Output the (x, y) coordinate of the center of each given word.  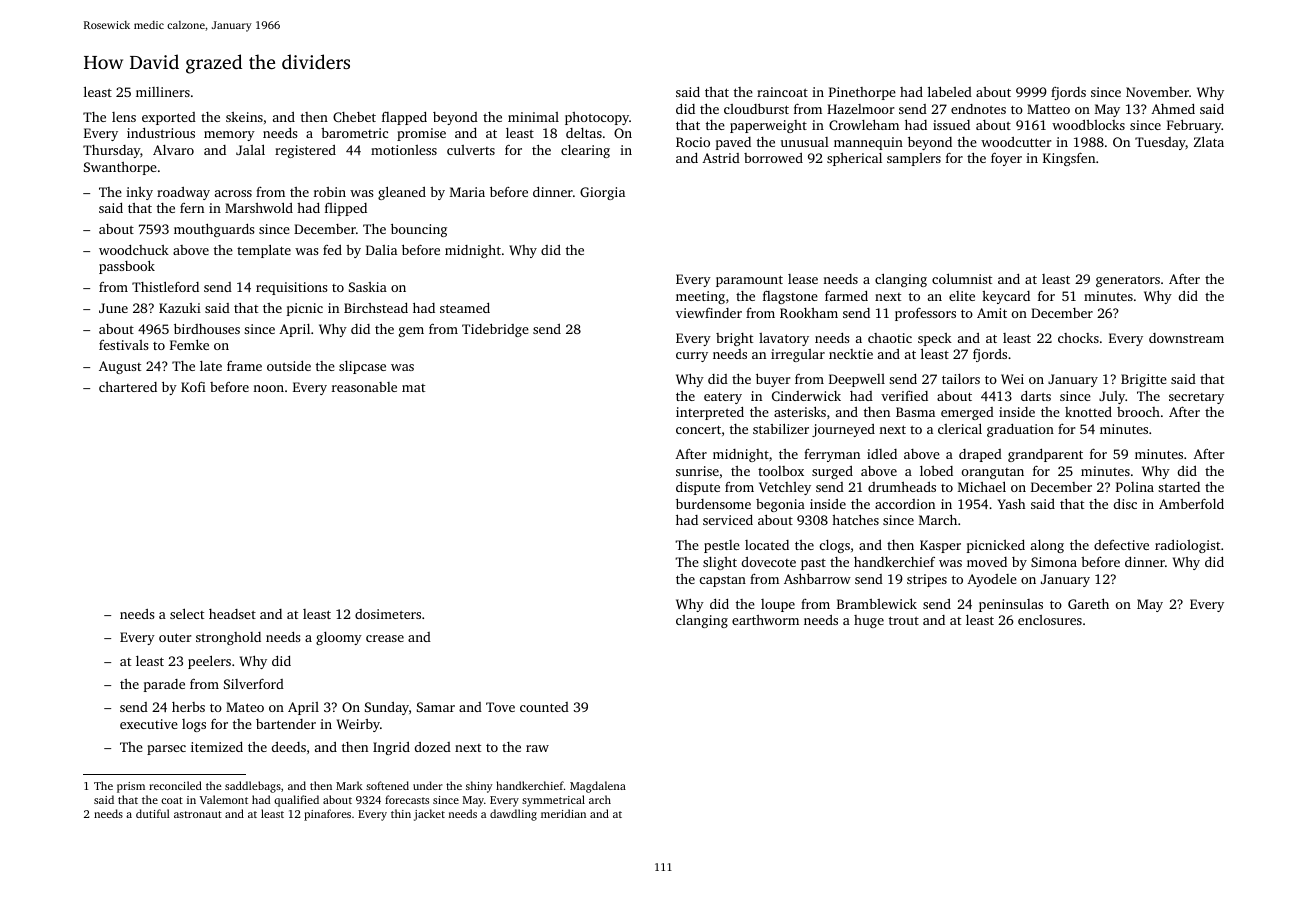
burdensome (713, 503)
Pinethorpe (862, 93)
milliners (163, 92)
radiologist (1187, 546)
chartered (128, 387)
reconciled (175, 785)
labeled (950, 91)
